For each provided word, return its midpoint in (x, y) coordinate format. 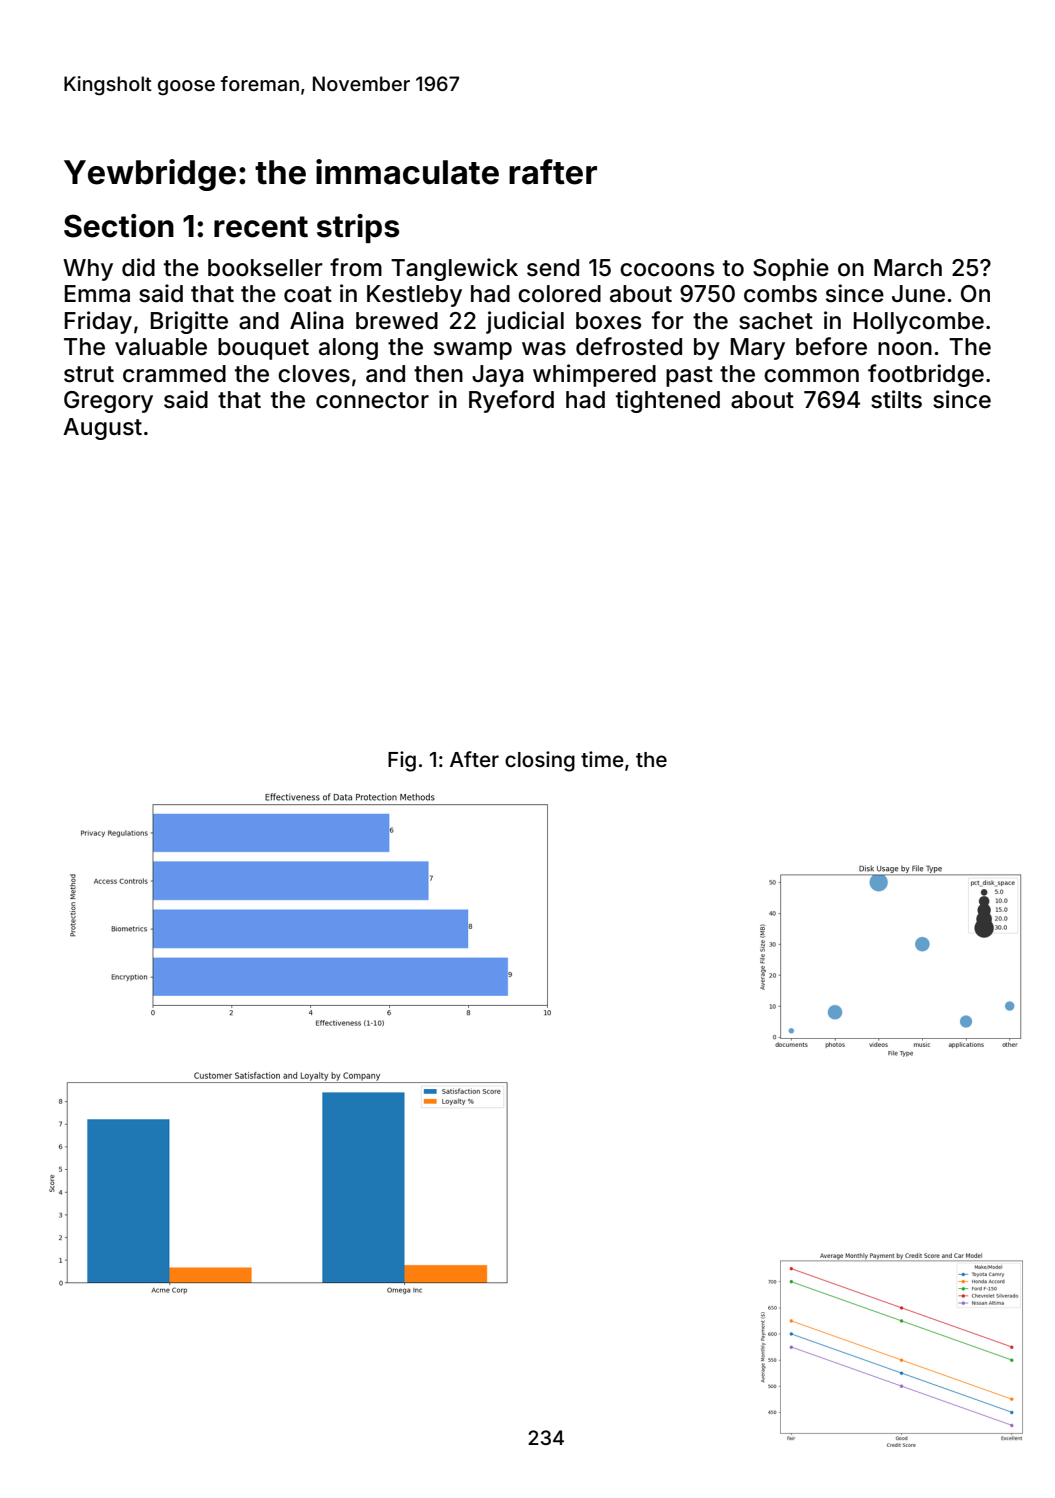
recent (261, 227)
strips (358, 228)
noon (905, 349)
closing (540, 761)
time (602, 759)
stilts (896, 399)
